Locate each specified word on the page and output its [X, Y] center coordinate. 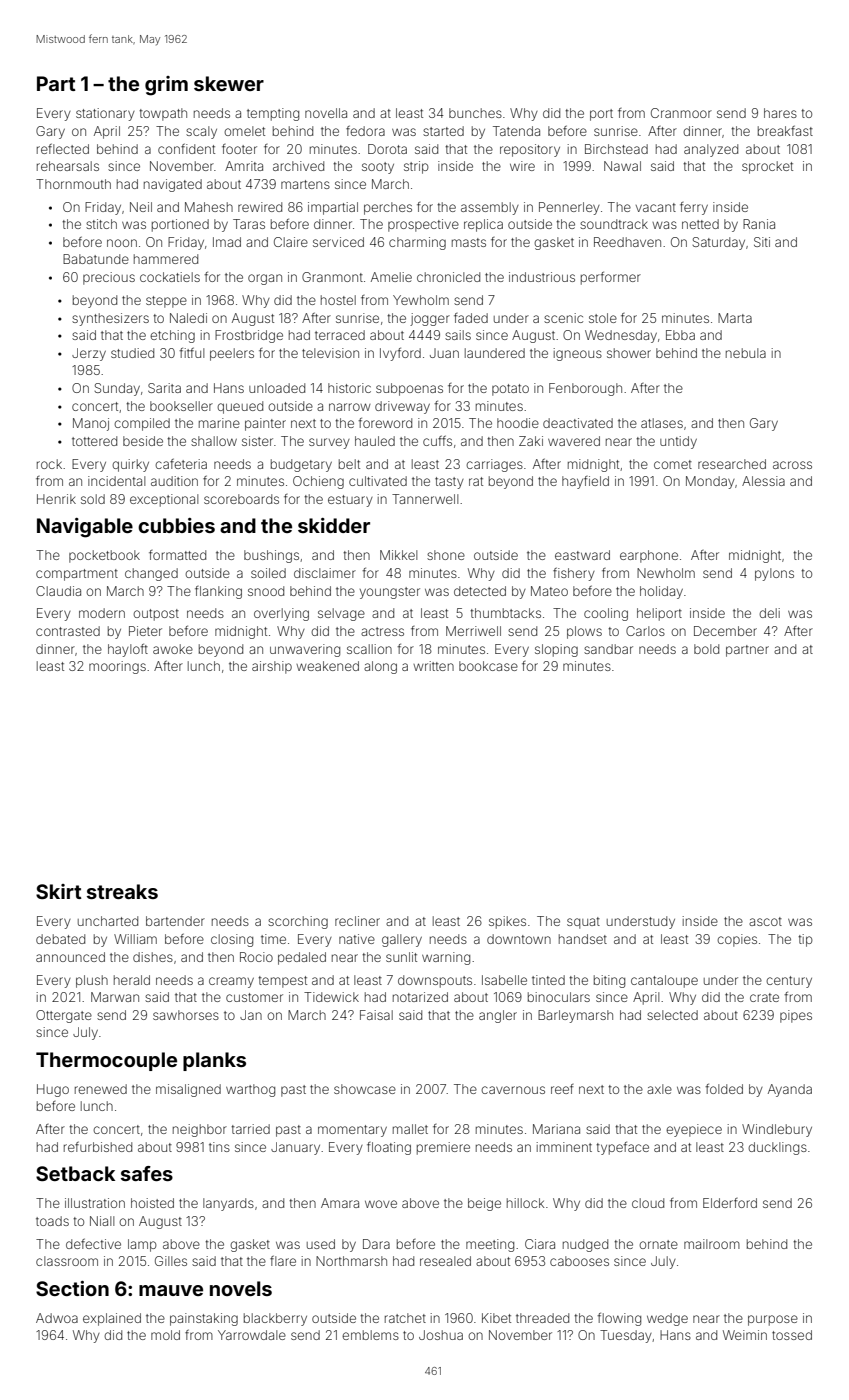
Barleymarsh [575, 1016]
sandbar [608, 649]
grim [166, 86]
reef [562, 1089]
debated [60, 939]
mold [165, 1335]
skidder [334, 525]
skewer [229, 83]
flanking [218, 592]
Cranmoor [681, 113]
